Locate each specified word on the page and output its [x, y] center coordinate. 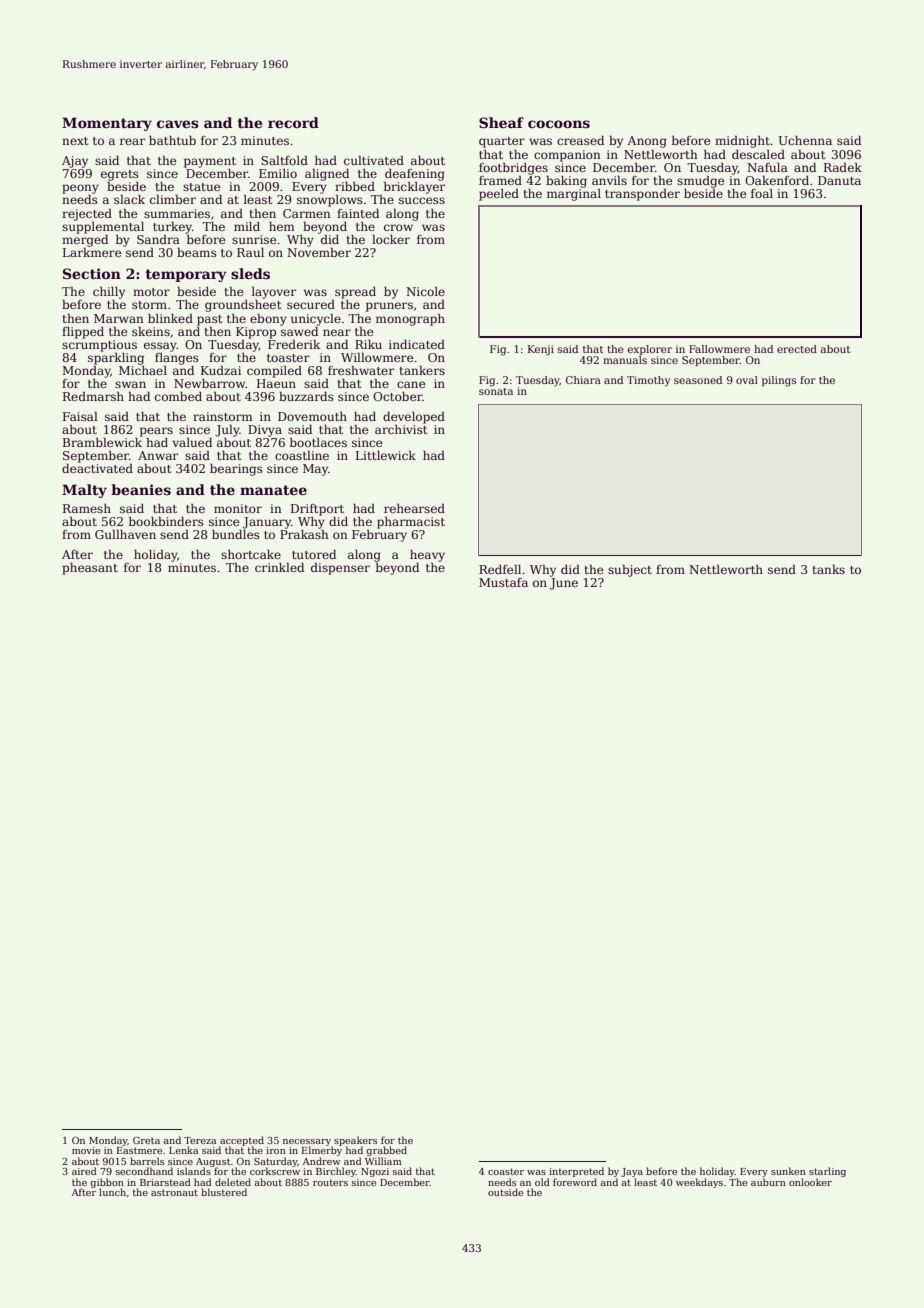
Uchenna [805, 140]
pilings [779, 381]
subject [630, 571]
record [293, 122]
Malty [84, 491]
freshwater [361, 370]
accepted [242, 1141]
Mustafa [503, 582]
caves [178, 124]
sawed [299, 331]
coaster [506, 1171]
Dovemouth [312, 416]
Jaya [632, 1172]
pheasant [90, 569]
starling [827, 1172]
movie [86, 1150]
